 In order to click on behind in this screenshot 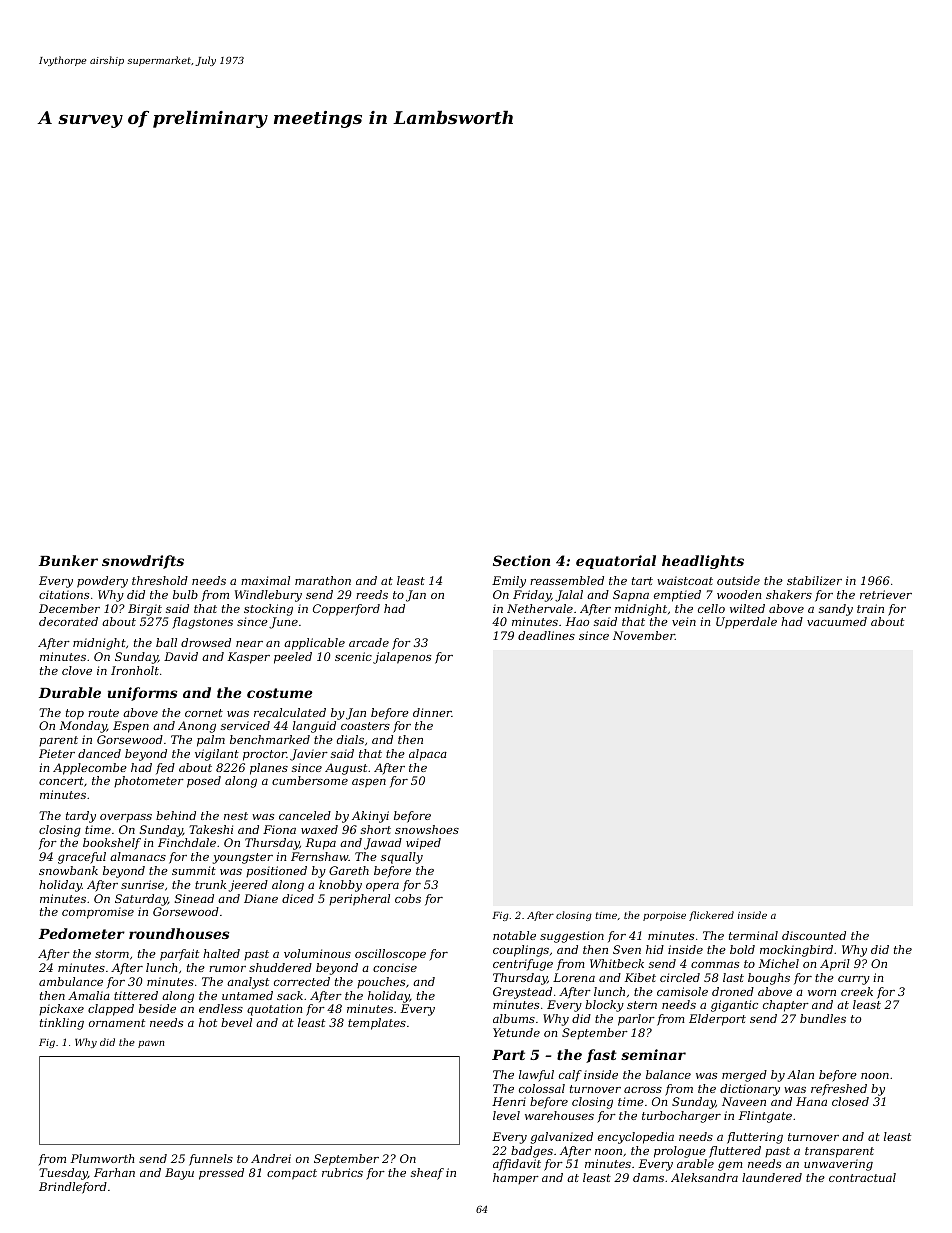, I will do `click(176, 815)`.
